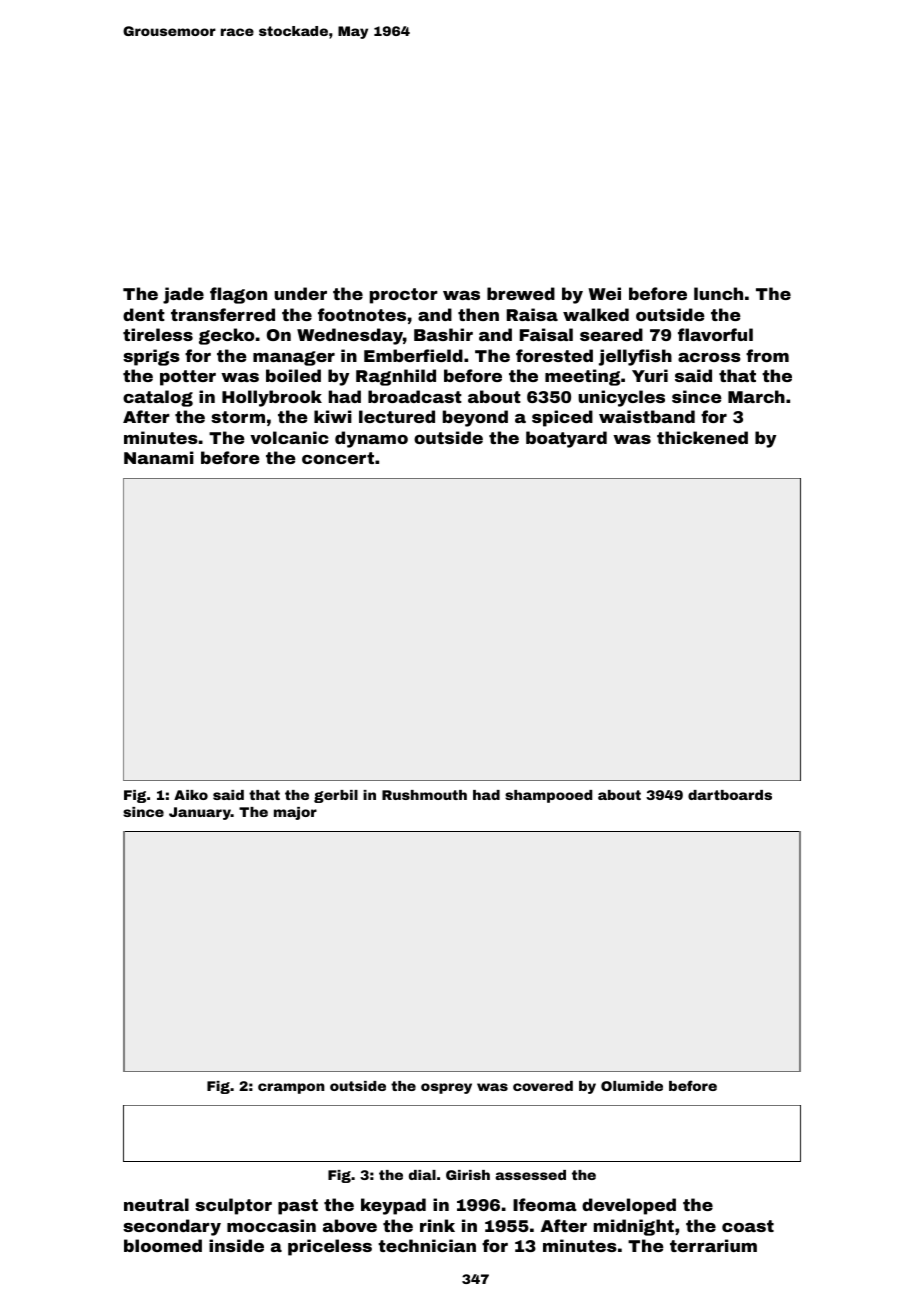 The image size is (924, 1308). Describe the element at coordinates (336, 796) in the screenshot. I see `gerbil` at that location.
